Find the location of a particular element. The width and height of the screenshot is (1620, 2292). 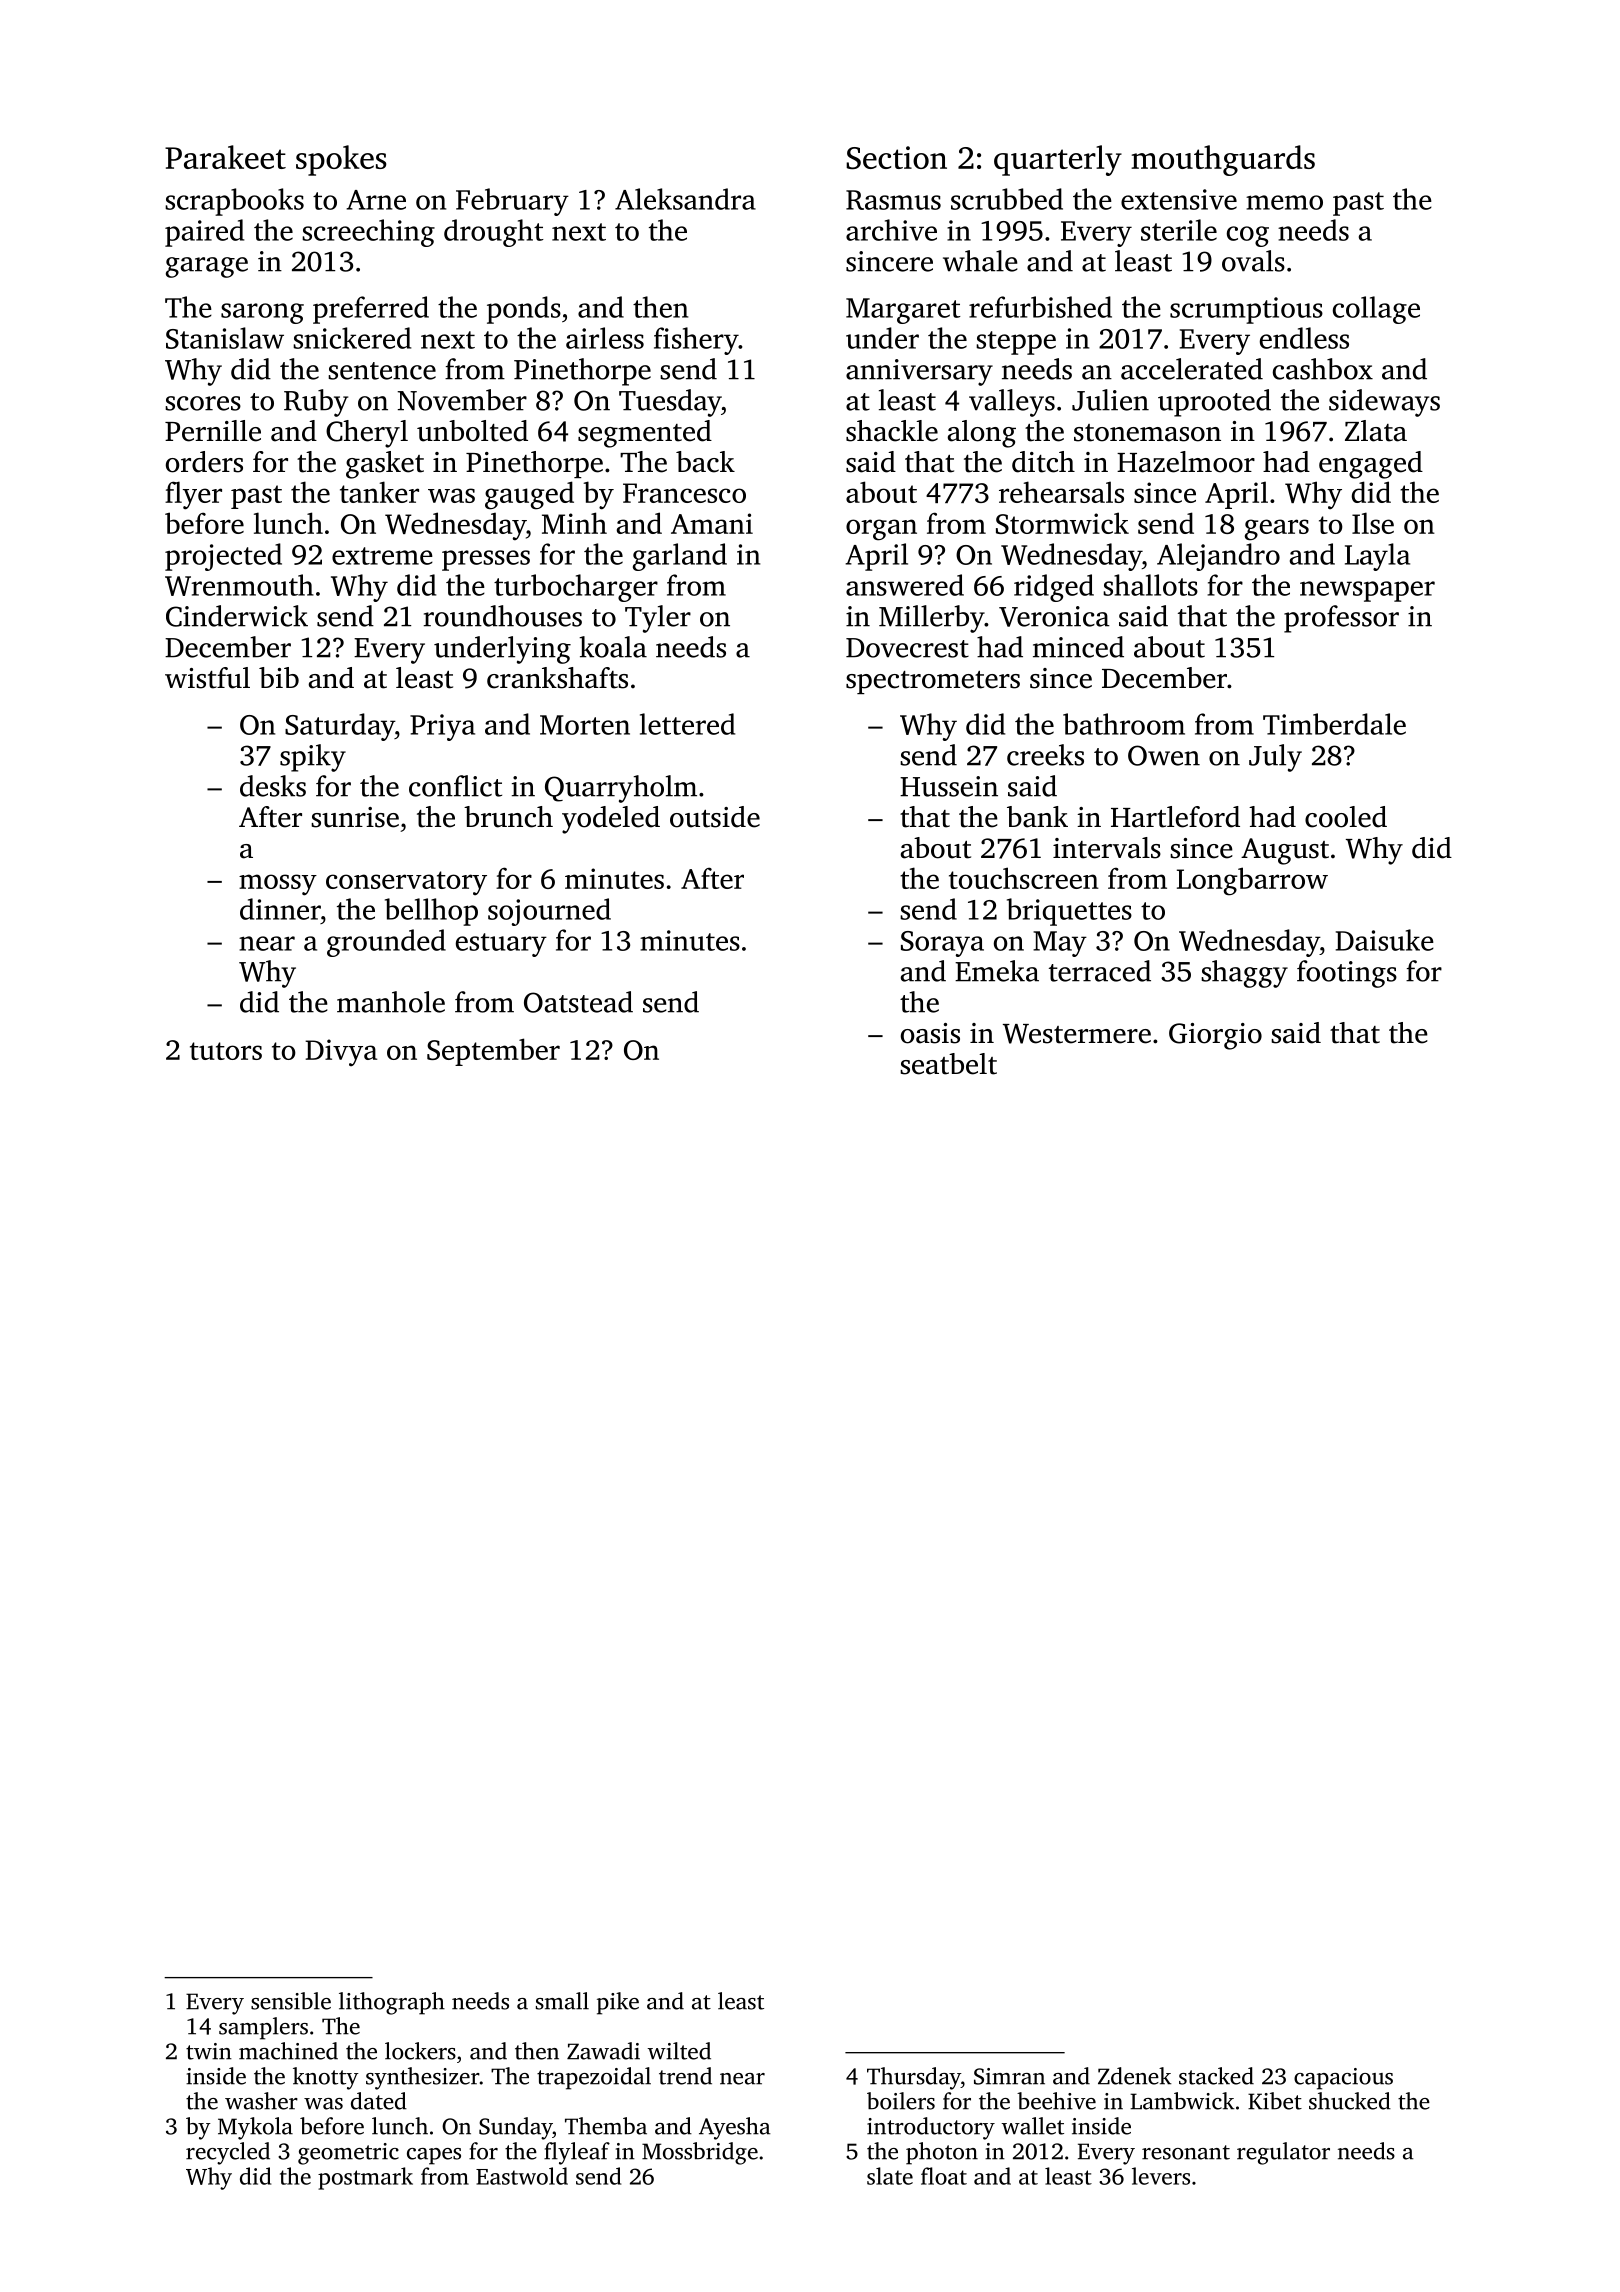

sideways is located at coordinates (1384, 403).
